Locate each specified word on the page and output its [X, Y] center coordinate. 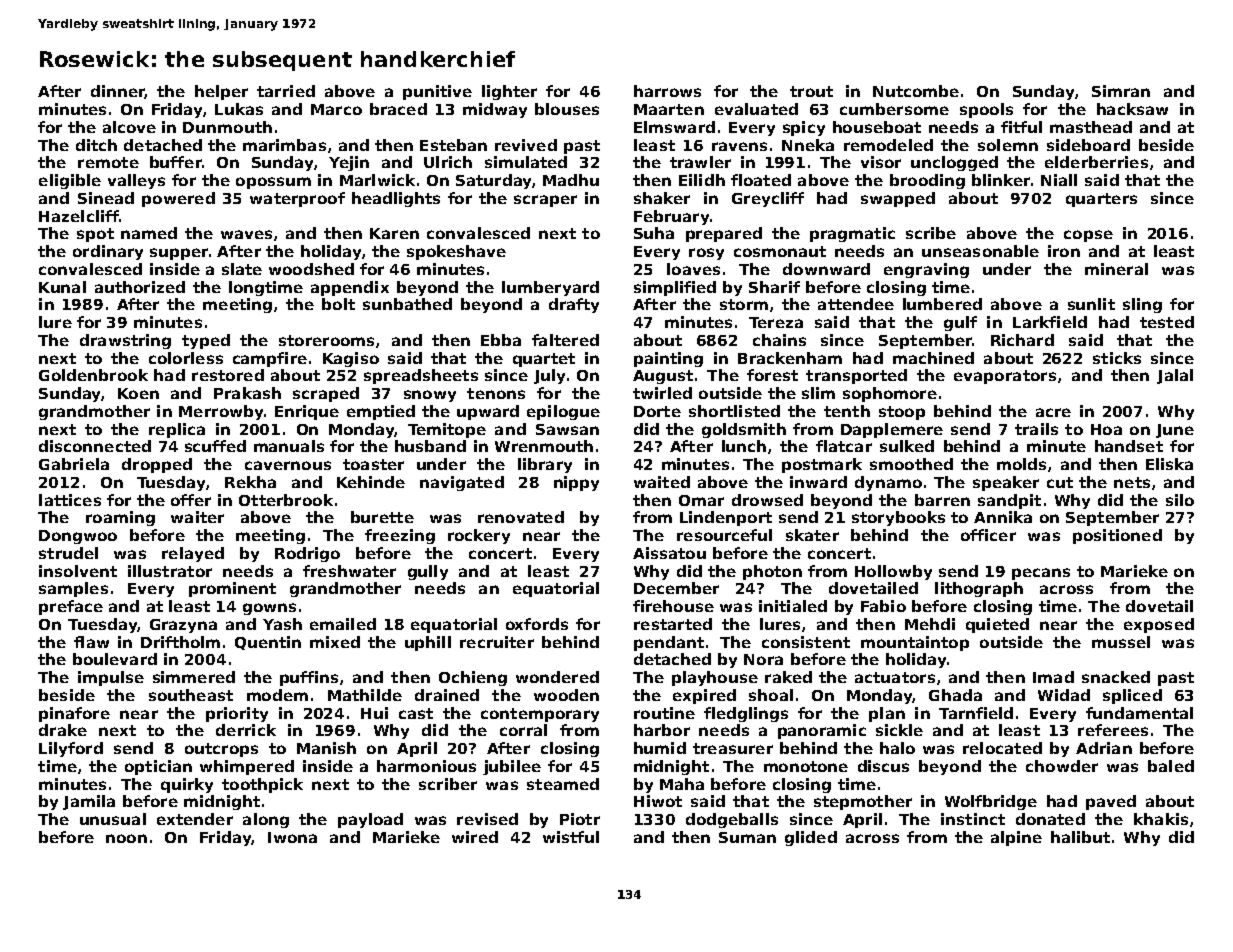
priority [237, 714]
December [676, 588]
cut [1060, 482]
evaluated [756, 109]
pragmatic [852, 234]
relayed [193, 554]
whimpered [247, 767]
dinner [118, 92]
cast [416, 713]
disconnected [95, 446]
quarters [1101, 200]
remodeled [888, 145]
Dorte [657, 411]
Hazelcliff [79, 216]
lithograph [979, 589]
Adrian [1104, 748]
